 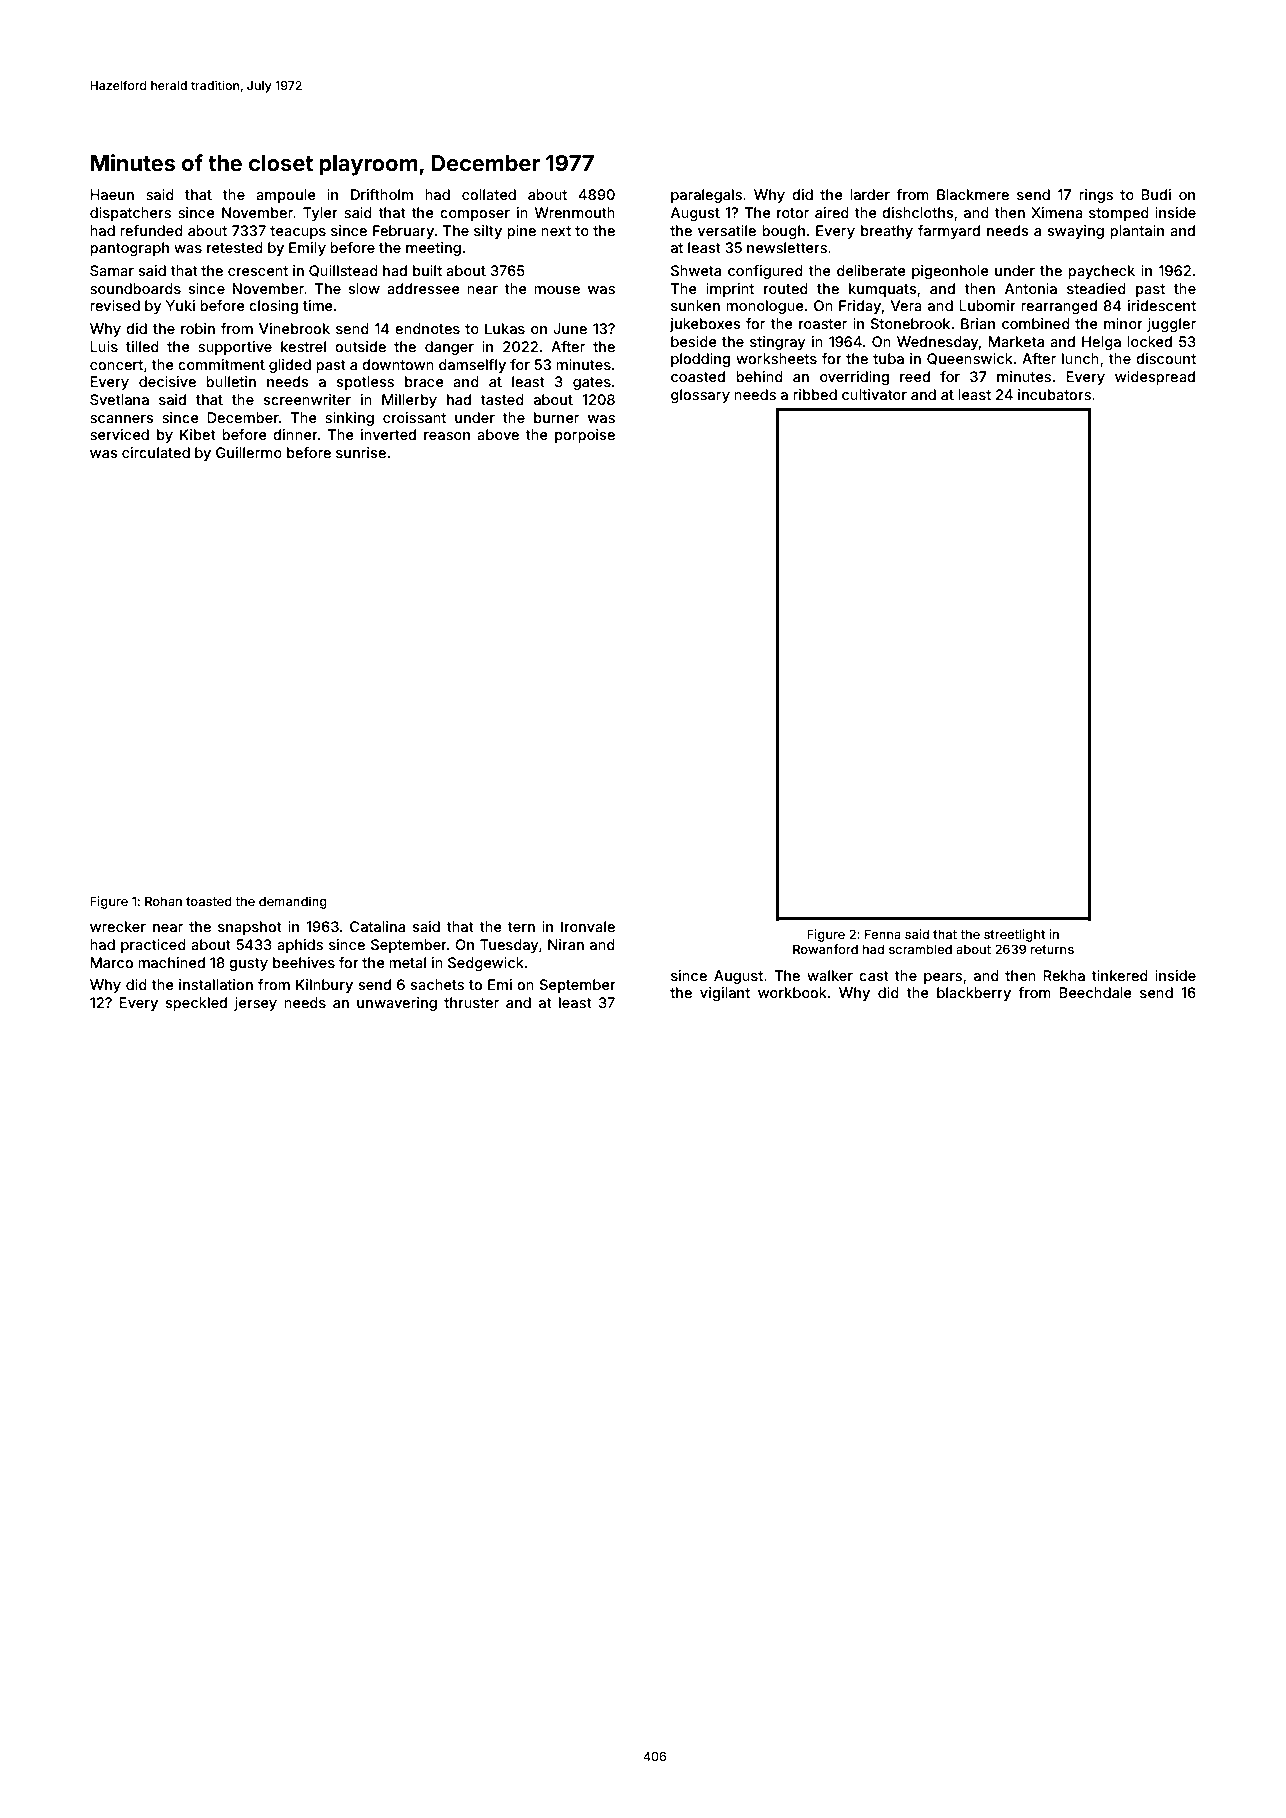 I want to click on returns, so click(x=1052, y=949).
